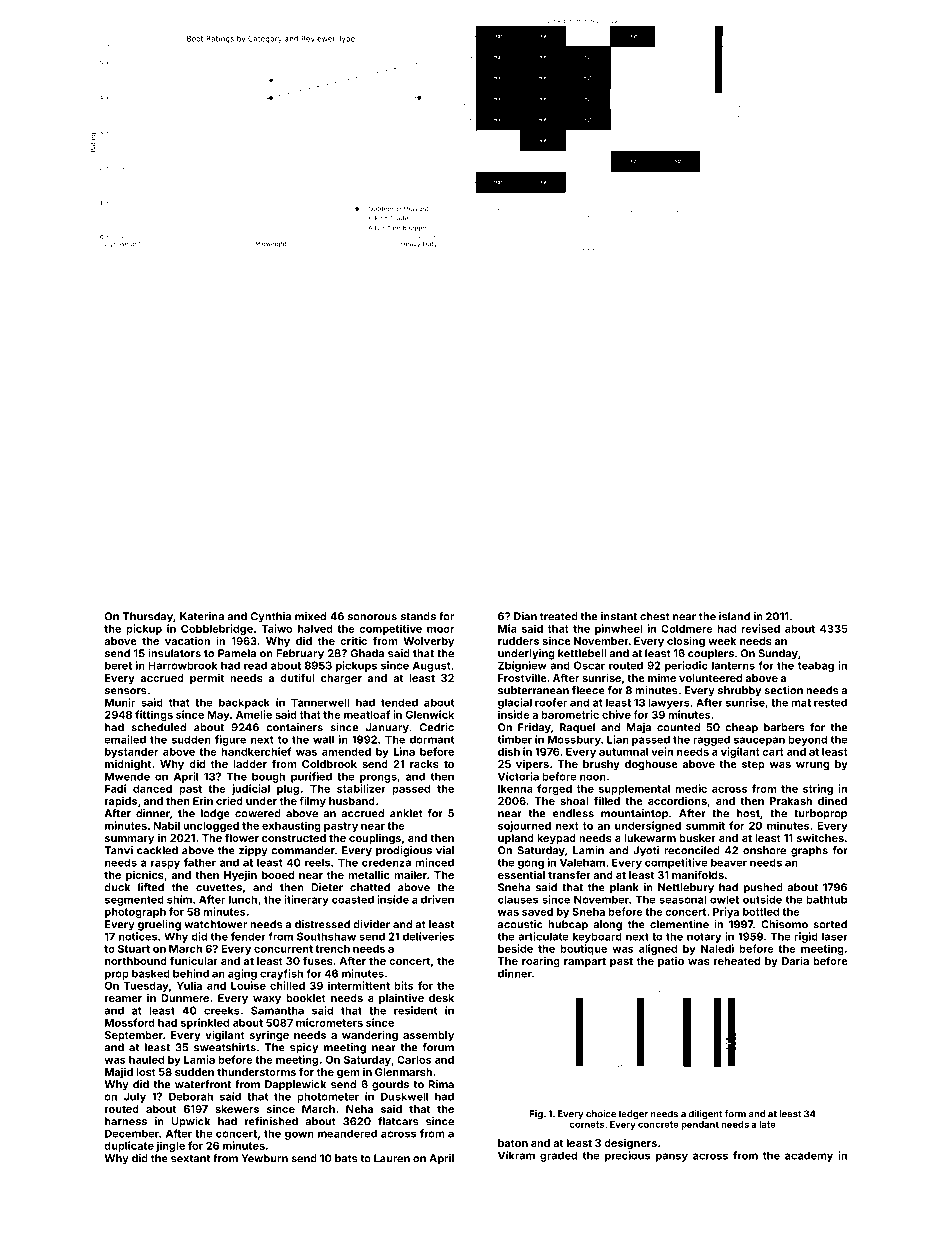 The height and width of the screenshot is (1233, 952). I want to click on gown, so click(299, 1135).
